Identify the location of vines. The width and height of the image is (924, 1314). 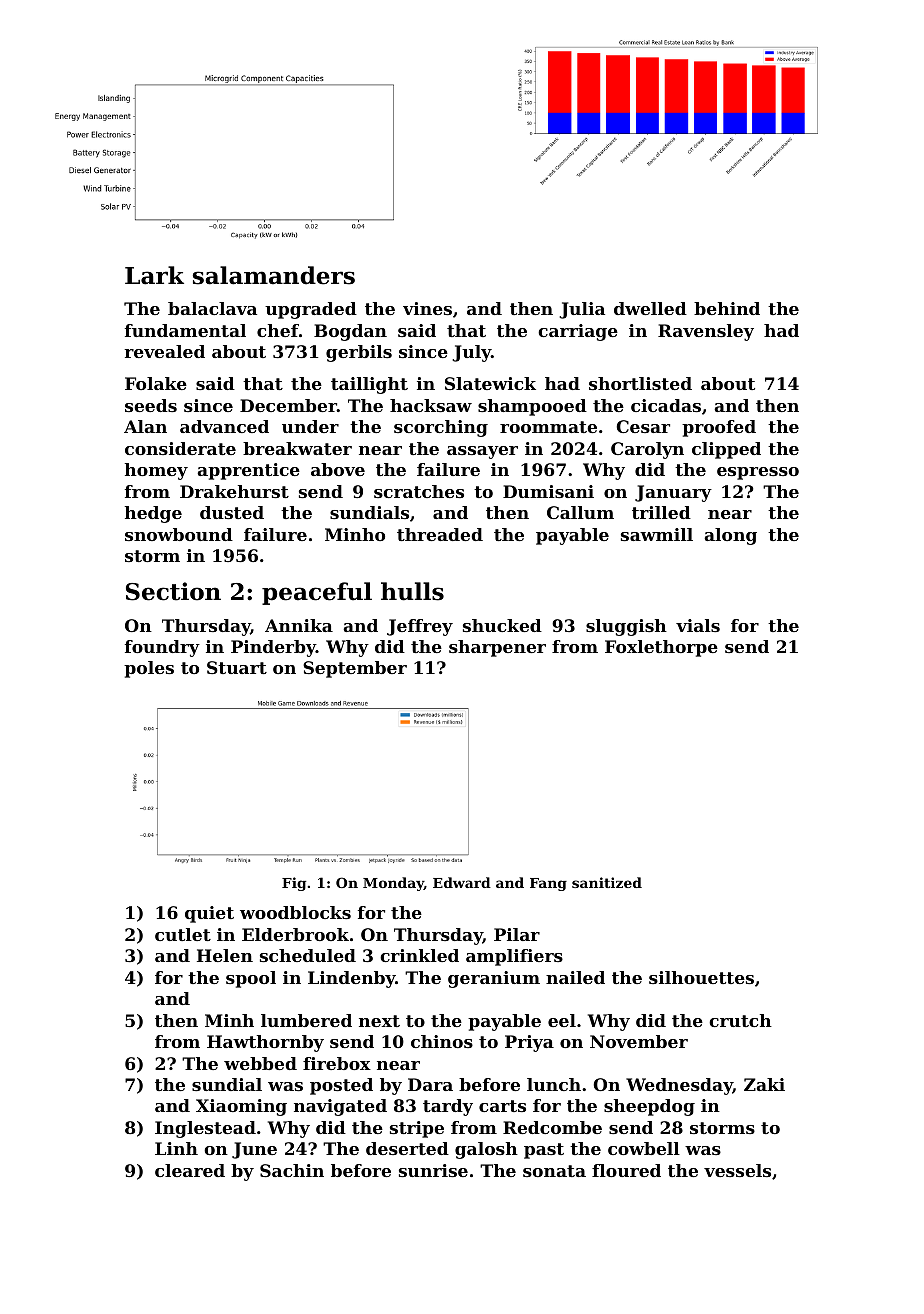
(427, 308).
